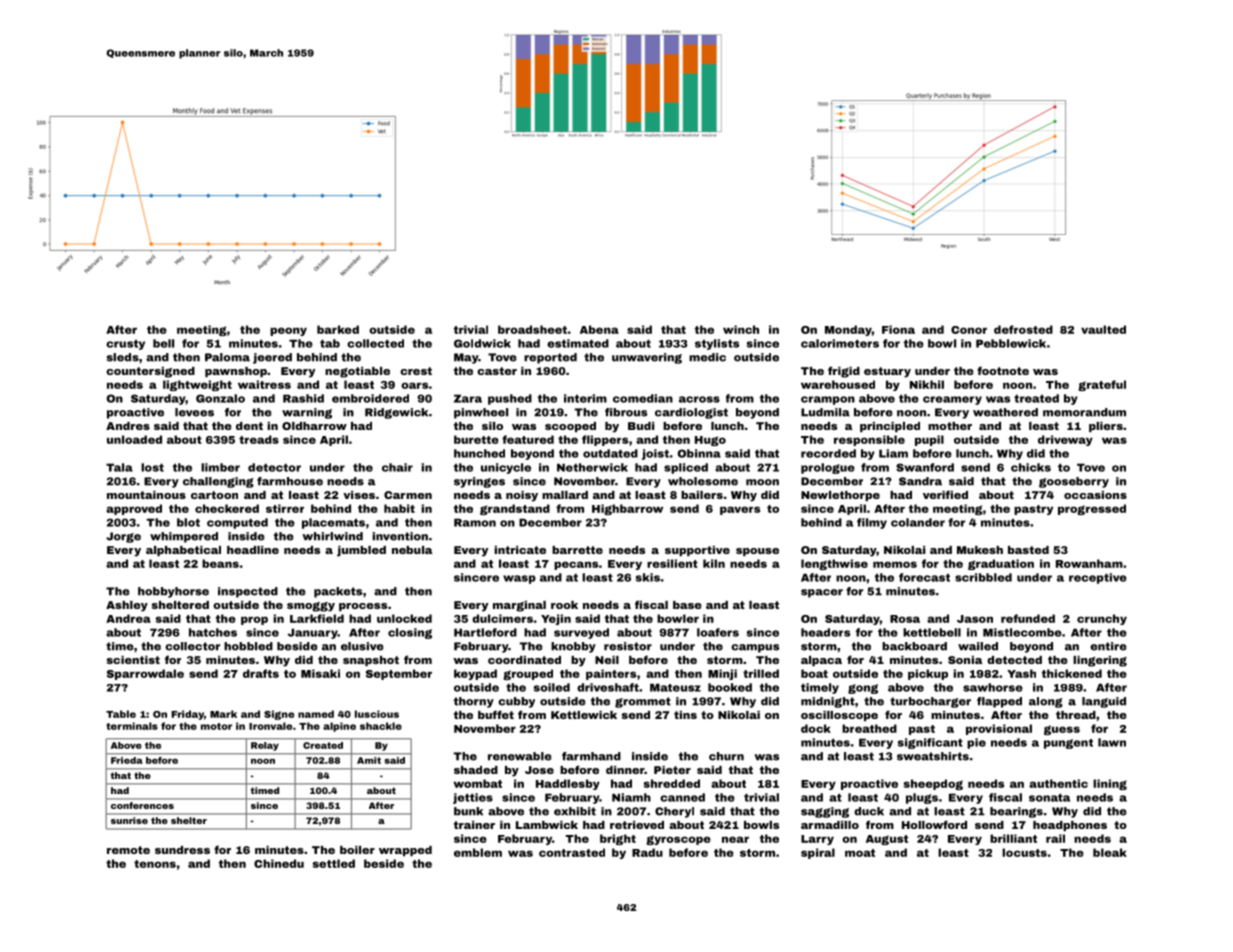 Image resolution: width=1233 pixels, height=952 pixels. Describe the element at coordinates (320, 673) in the image. I see `Misaki` at that location.
